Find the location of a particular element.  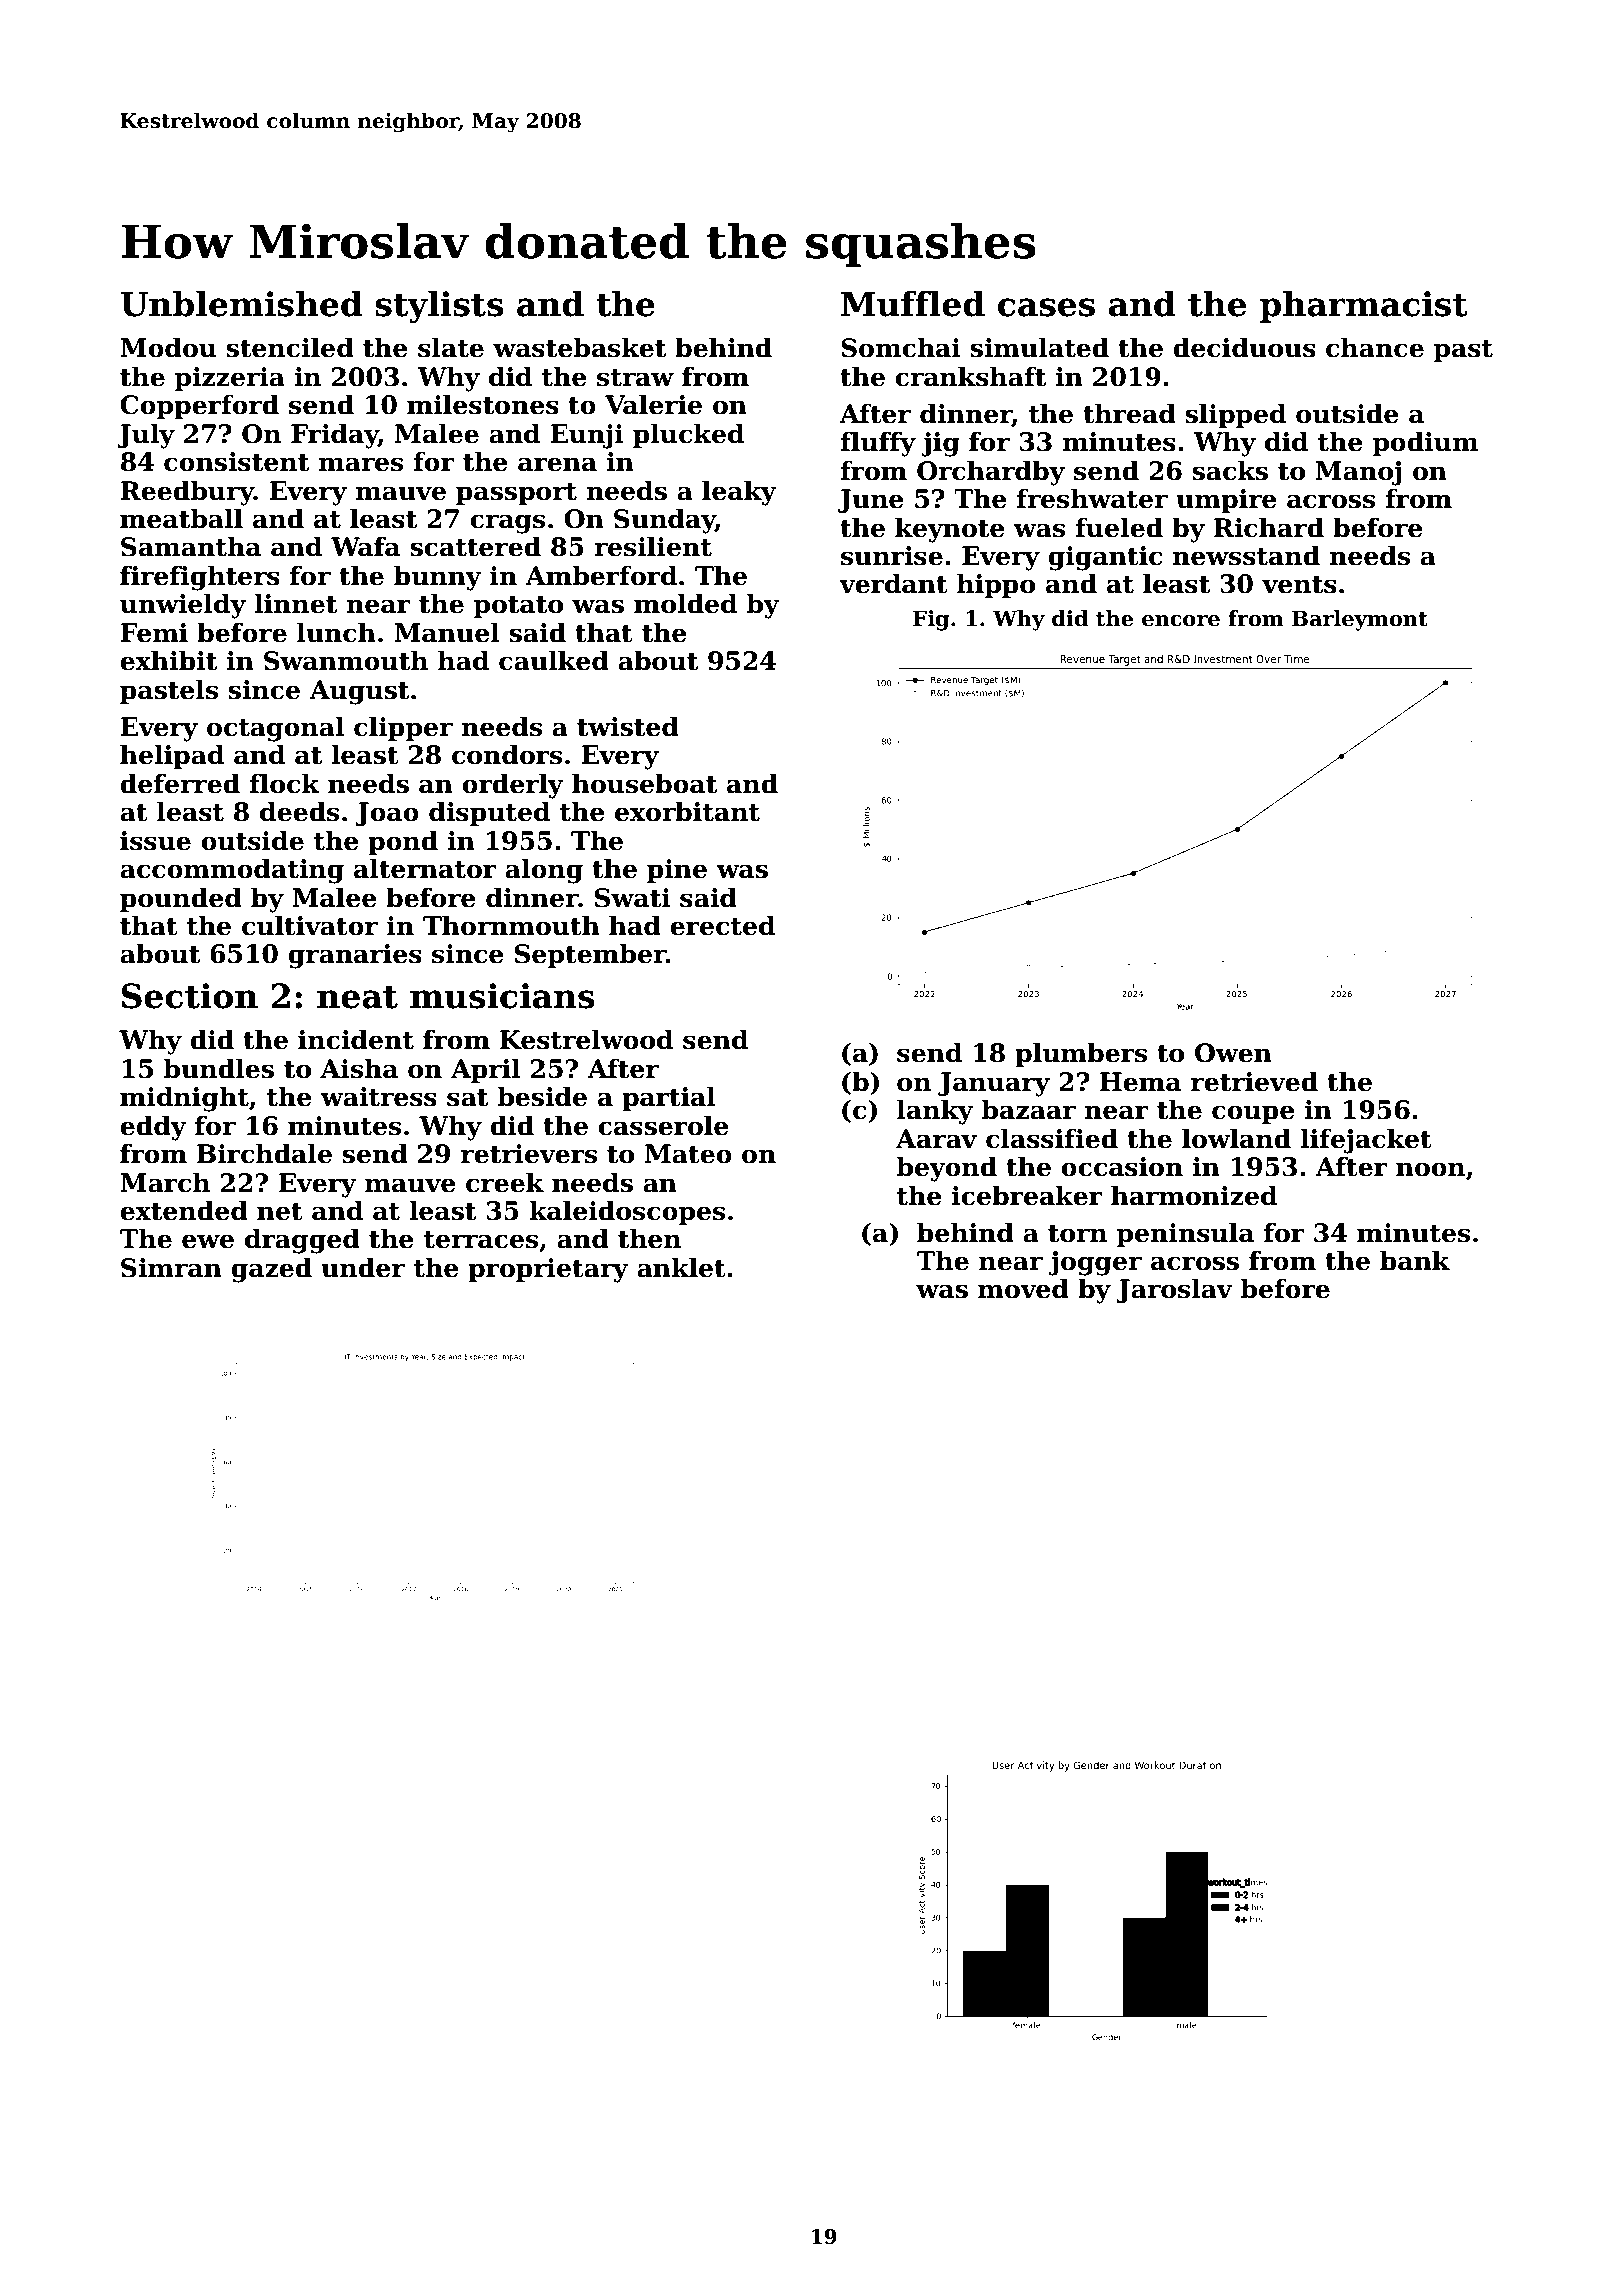

erected is located at coordinates (722, 925).
